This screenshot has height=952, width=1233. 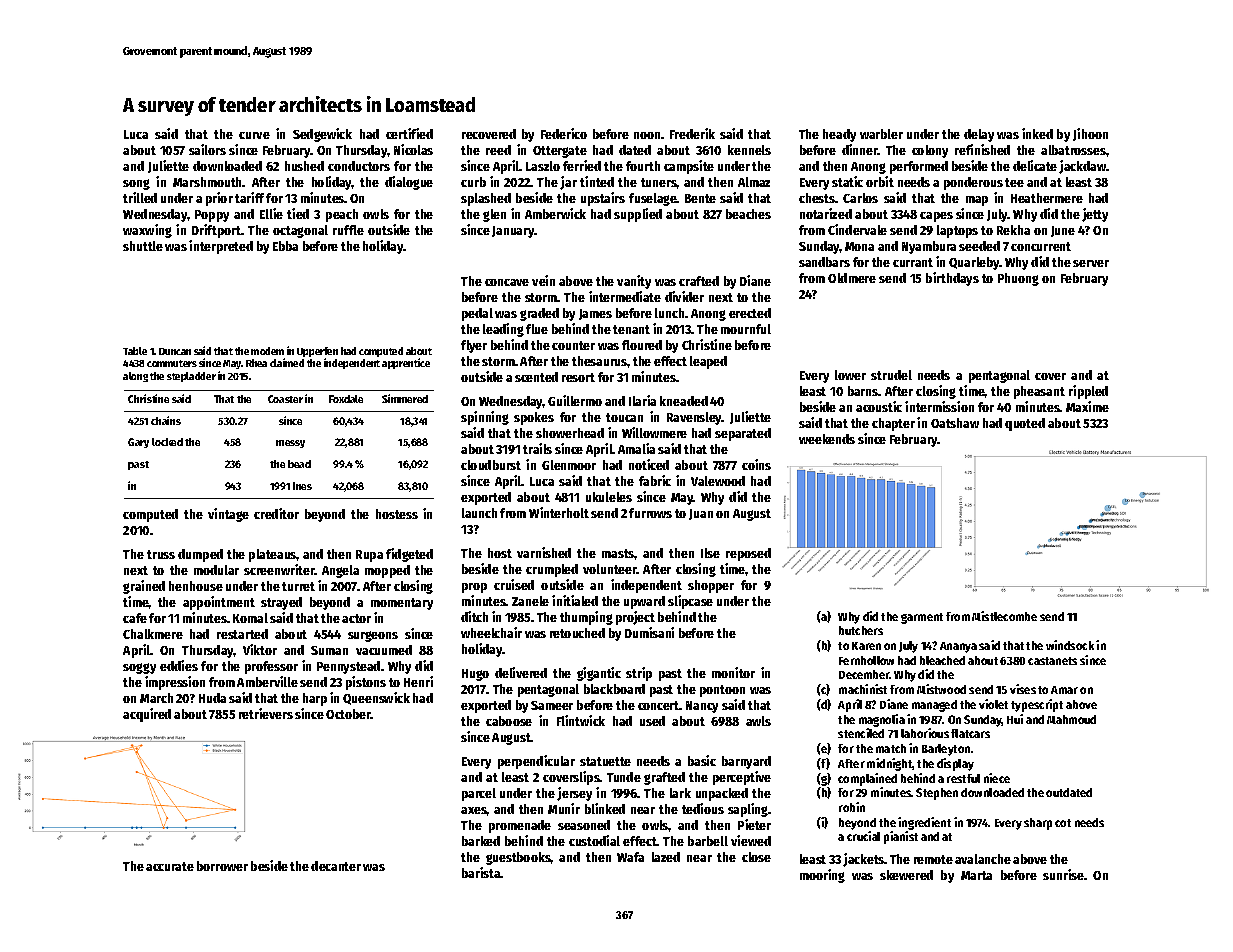 I want to click on Federico, so click(x=564, y=133).
